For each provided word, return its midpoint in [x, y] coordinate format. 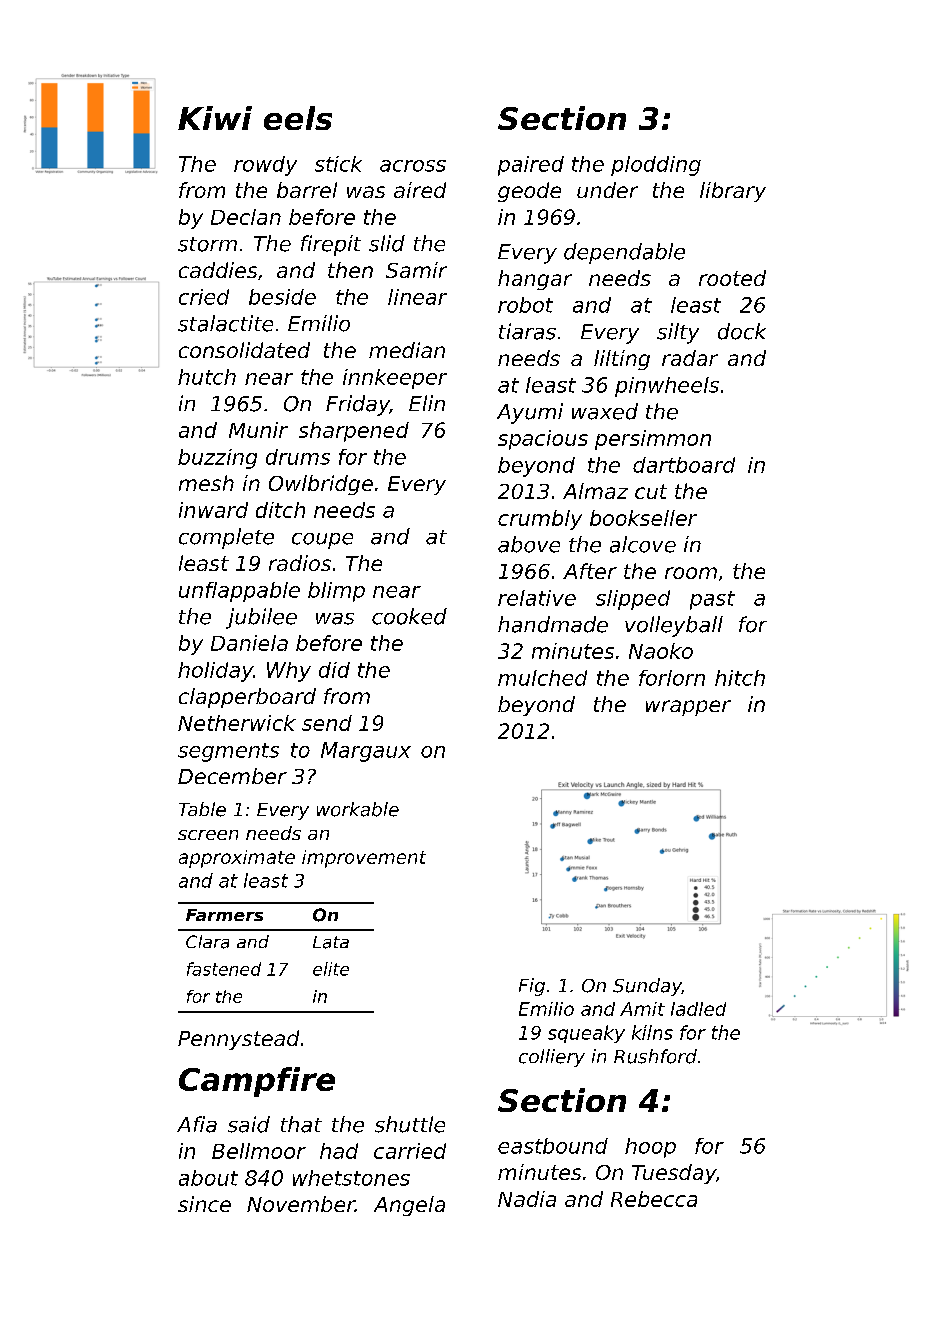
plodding [656, 166]
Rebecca [654, 1199]
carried [410, 1151]
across [413, 166]
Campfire [257, 1082]
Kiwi [215, 118]
